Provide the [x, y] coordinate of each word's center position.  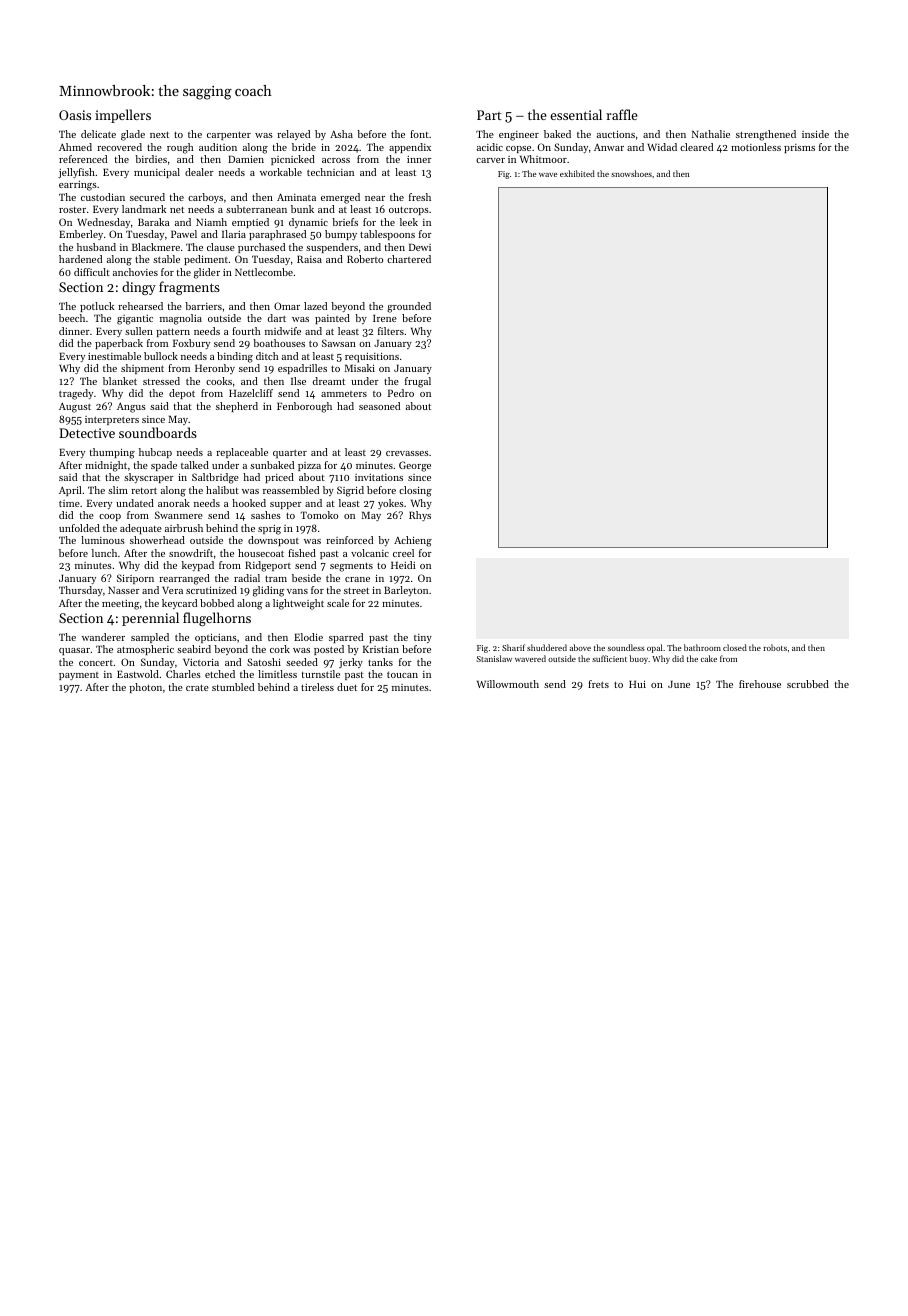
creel [403, 553]
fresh [420, 197]
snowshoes [631, 173]
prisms [799, 148]
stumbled [233, 687]
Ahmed [75, 147]
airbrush [184, 528]
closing [415, 491]
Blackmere [156, 247]
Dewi [420, 247]
